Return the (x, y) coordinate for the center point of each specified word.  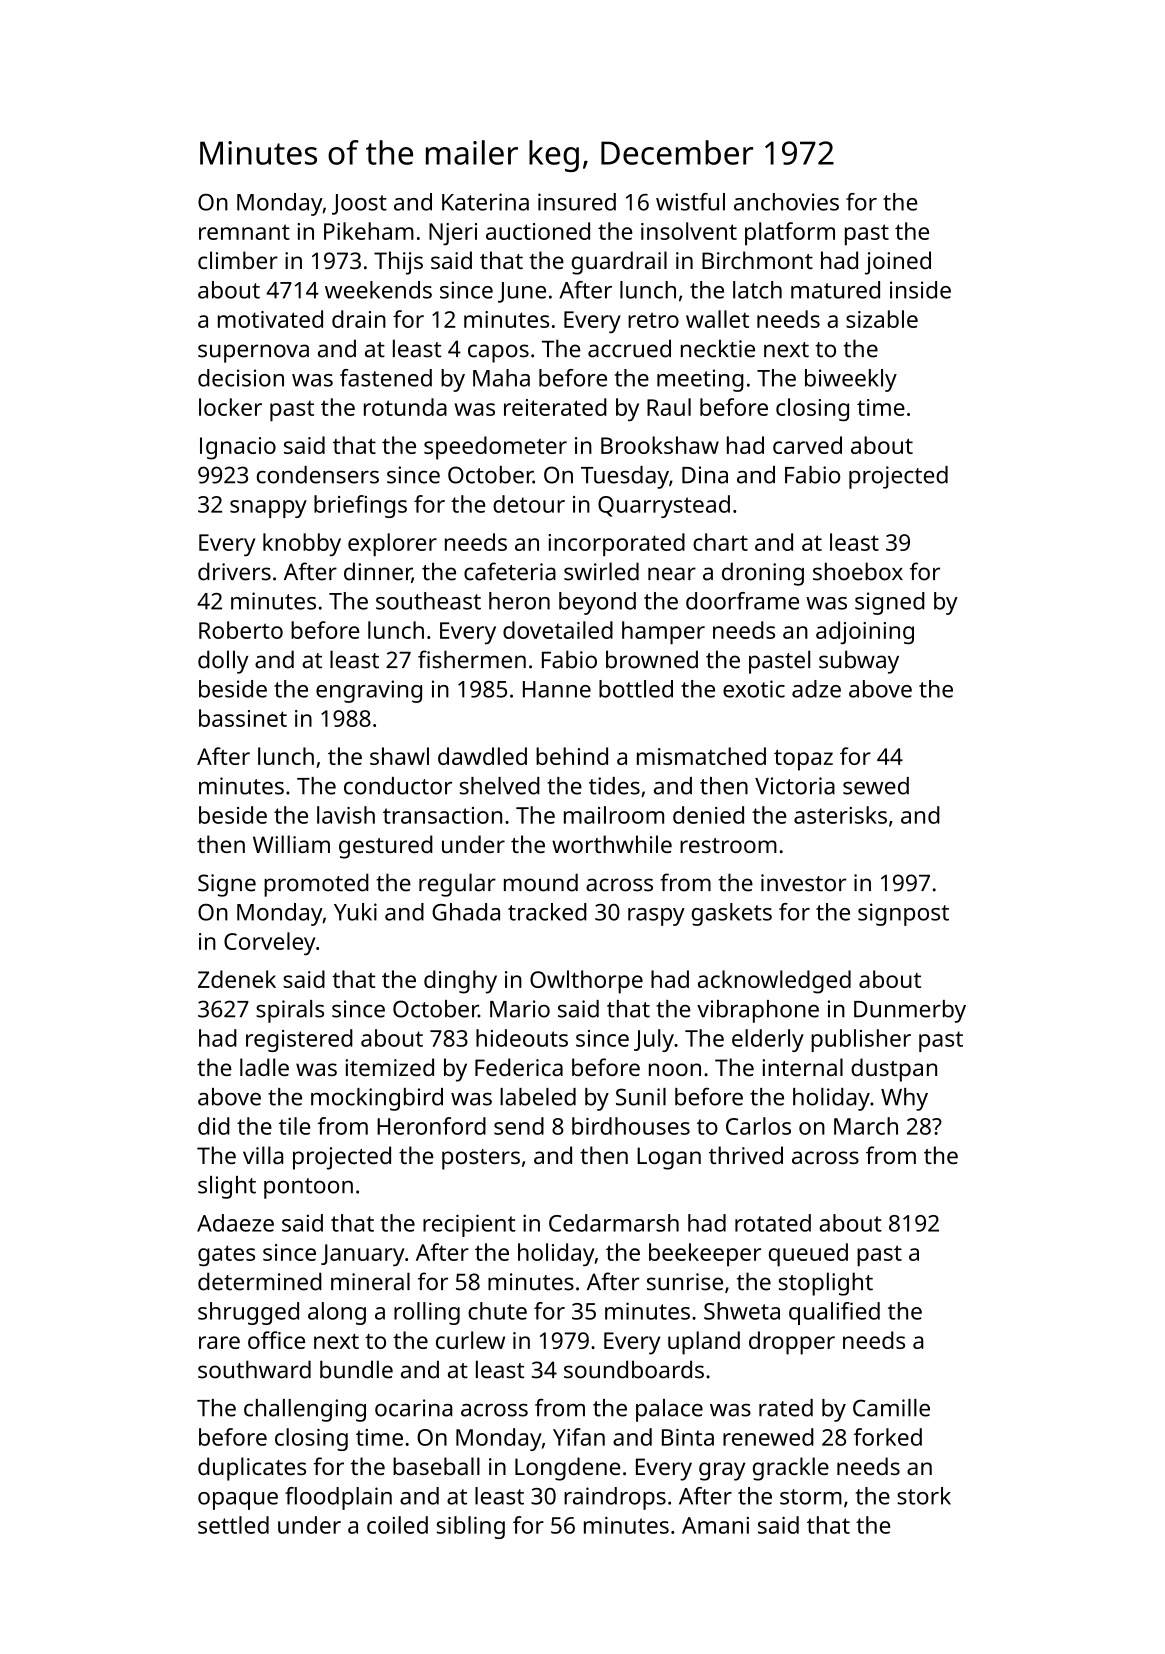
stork (924, 1496)
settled (233, 1525)
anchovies (786, 202)
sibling (471, 1527)
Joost (359, 204)
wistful (690, 202)
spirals (290, 1011)
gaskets (732, 914)
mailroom (614, 815)
